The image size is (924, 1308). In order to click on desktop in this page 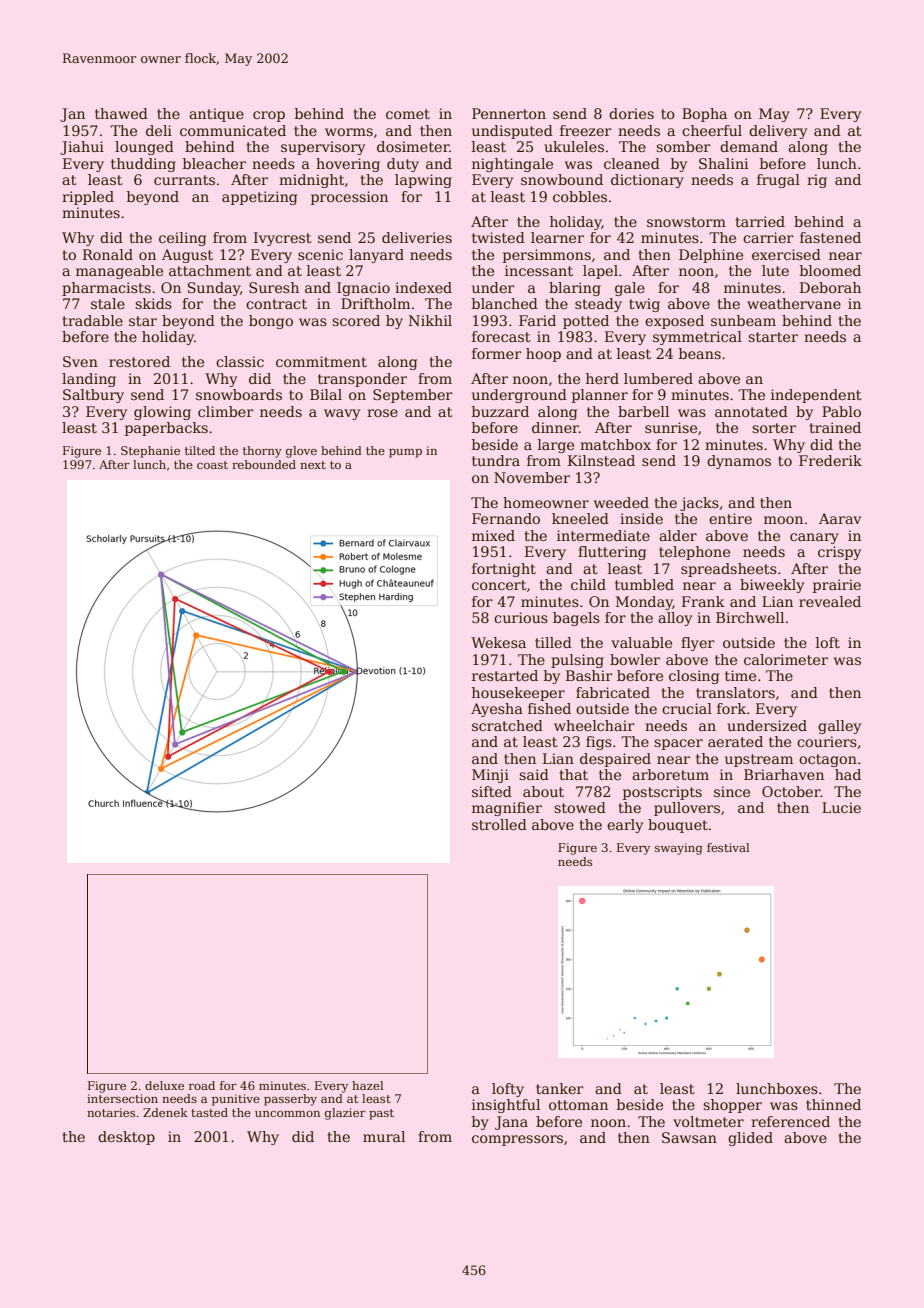, I will do `click(126, 1138)`.
